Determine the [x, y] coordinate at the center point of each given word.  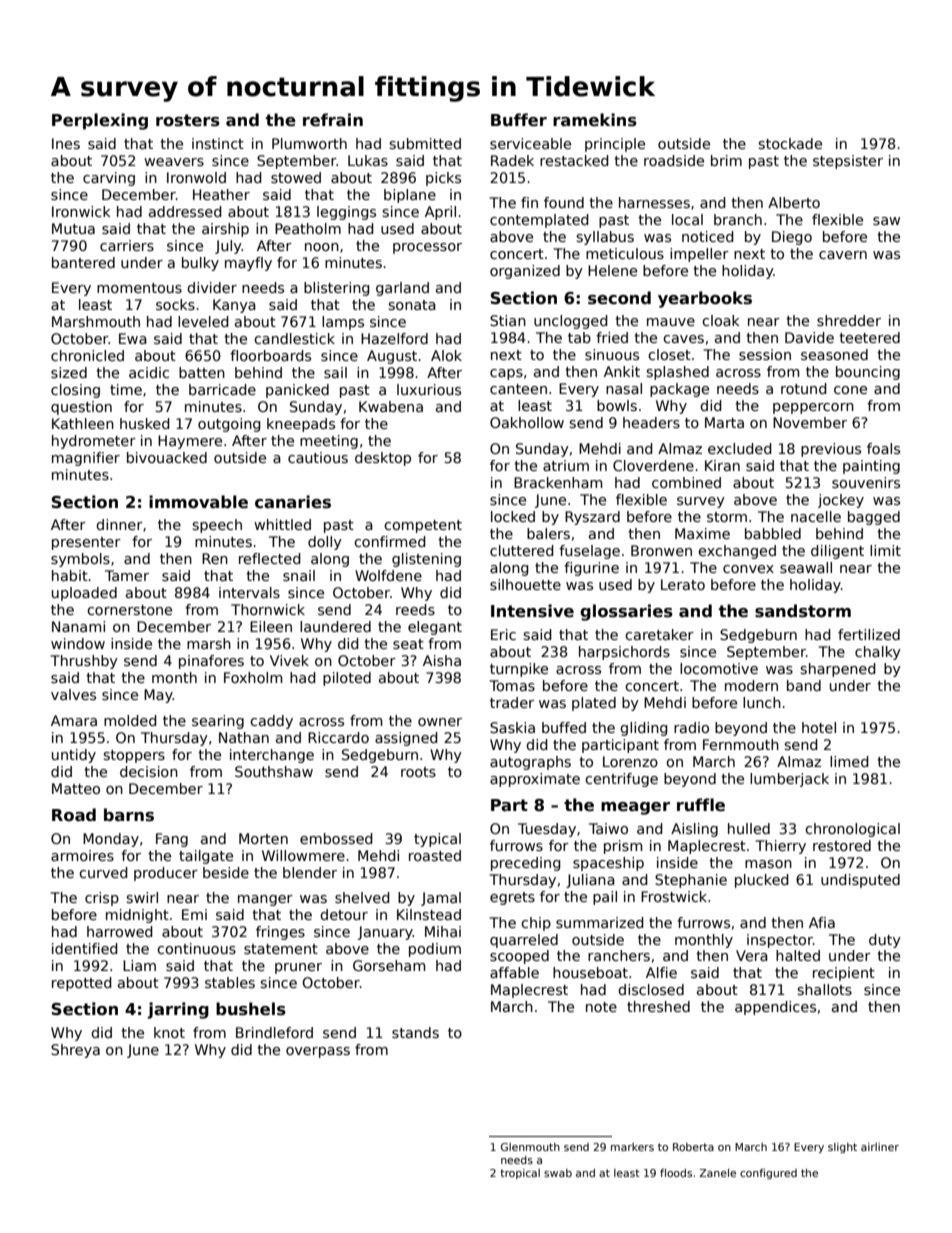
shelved [362, 897]
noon [322, 247]
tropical [520, 1174]
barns [129, 815]
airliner [880, 1147]
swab [558, 1173]
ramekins [595, 120]
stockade [790, 143]
